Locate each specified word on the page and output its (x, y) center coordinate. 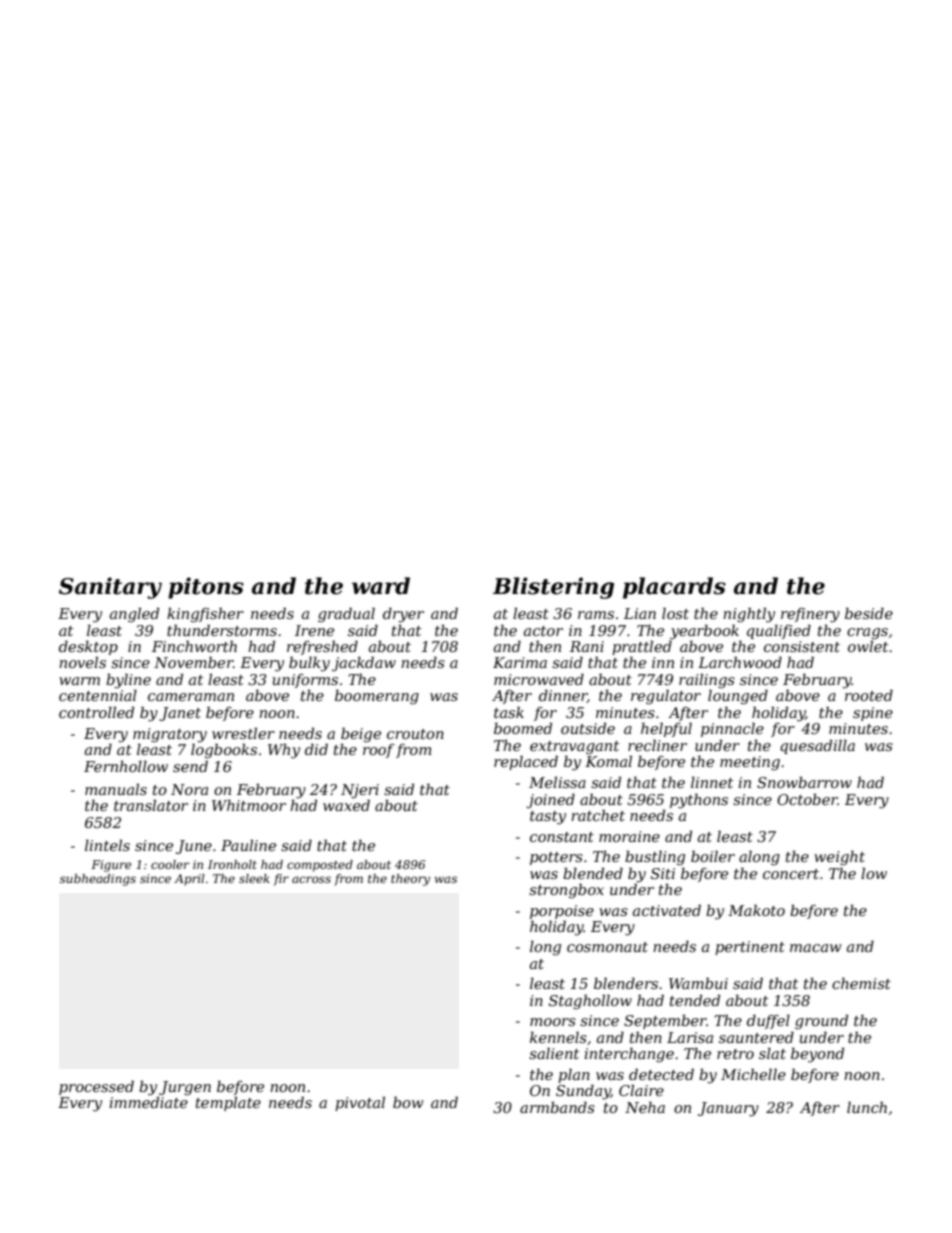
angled (134, 615)
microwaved (539, 679)
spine (873, 714)
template (228, 1103)
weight (839, 858)
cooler (170, 864)
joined (550, 801)
